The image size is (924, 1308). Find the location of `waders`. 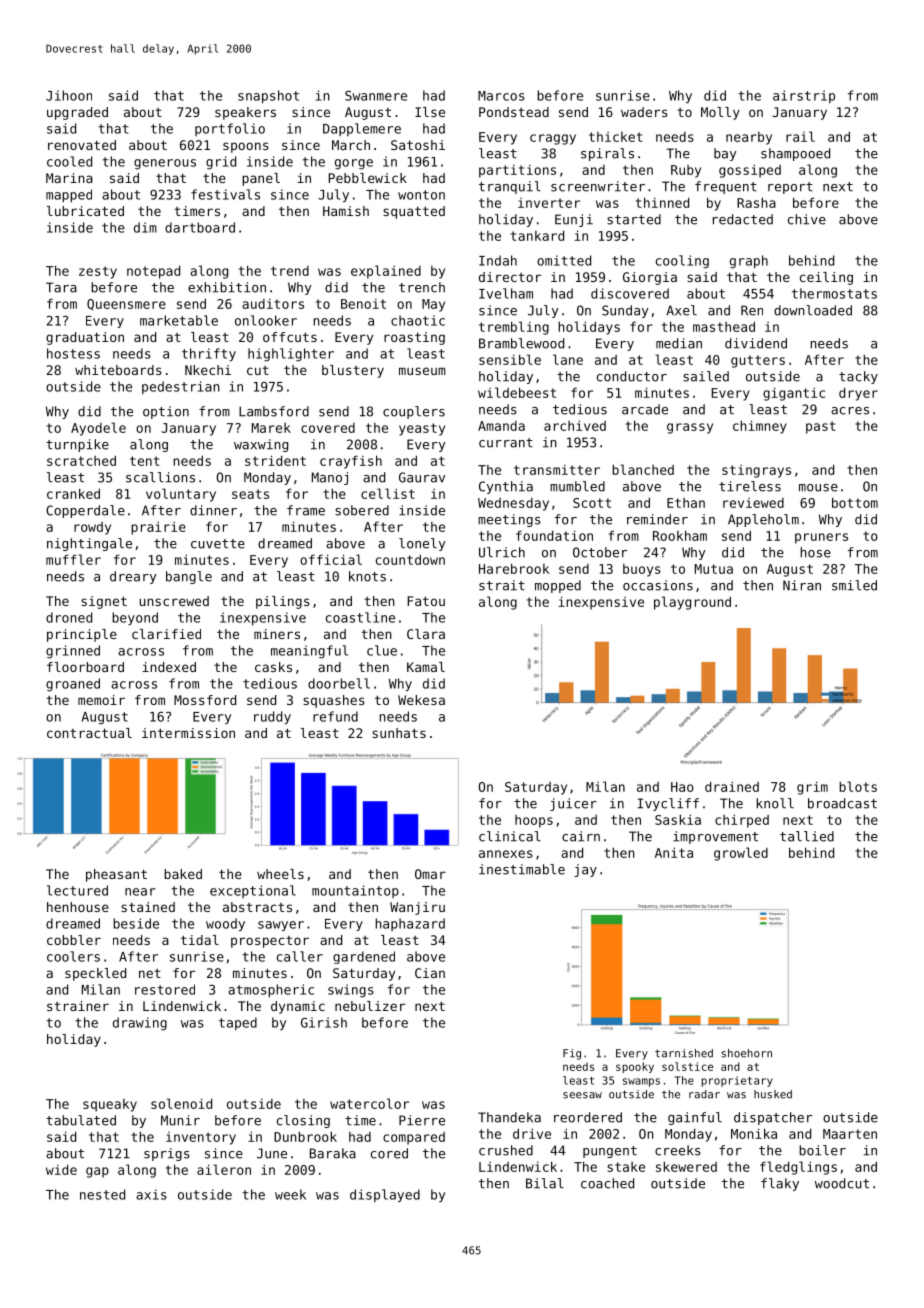

waders is located at coordinates (644, 112).
